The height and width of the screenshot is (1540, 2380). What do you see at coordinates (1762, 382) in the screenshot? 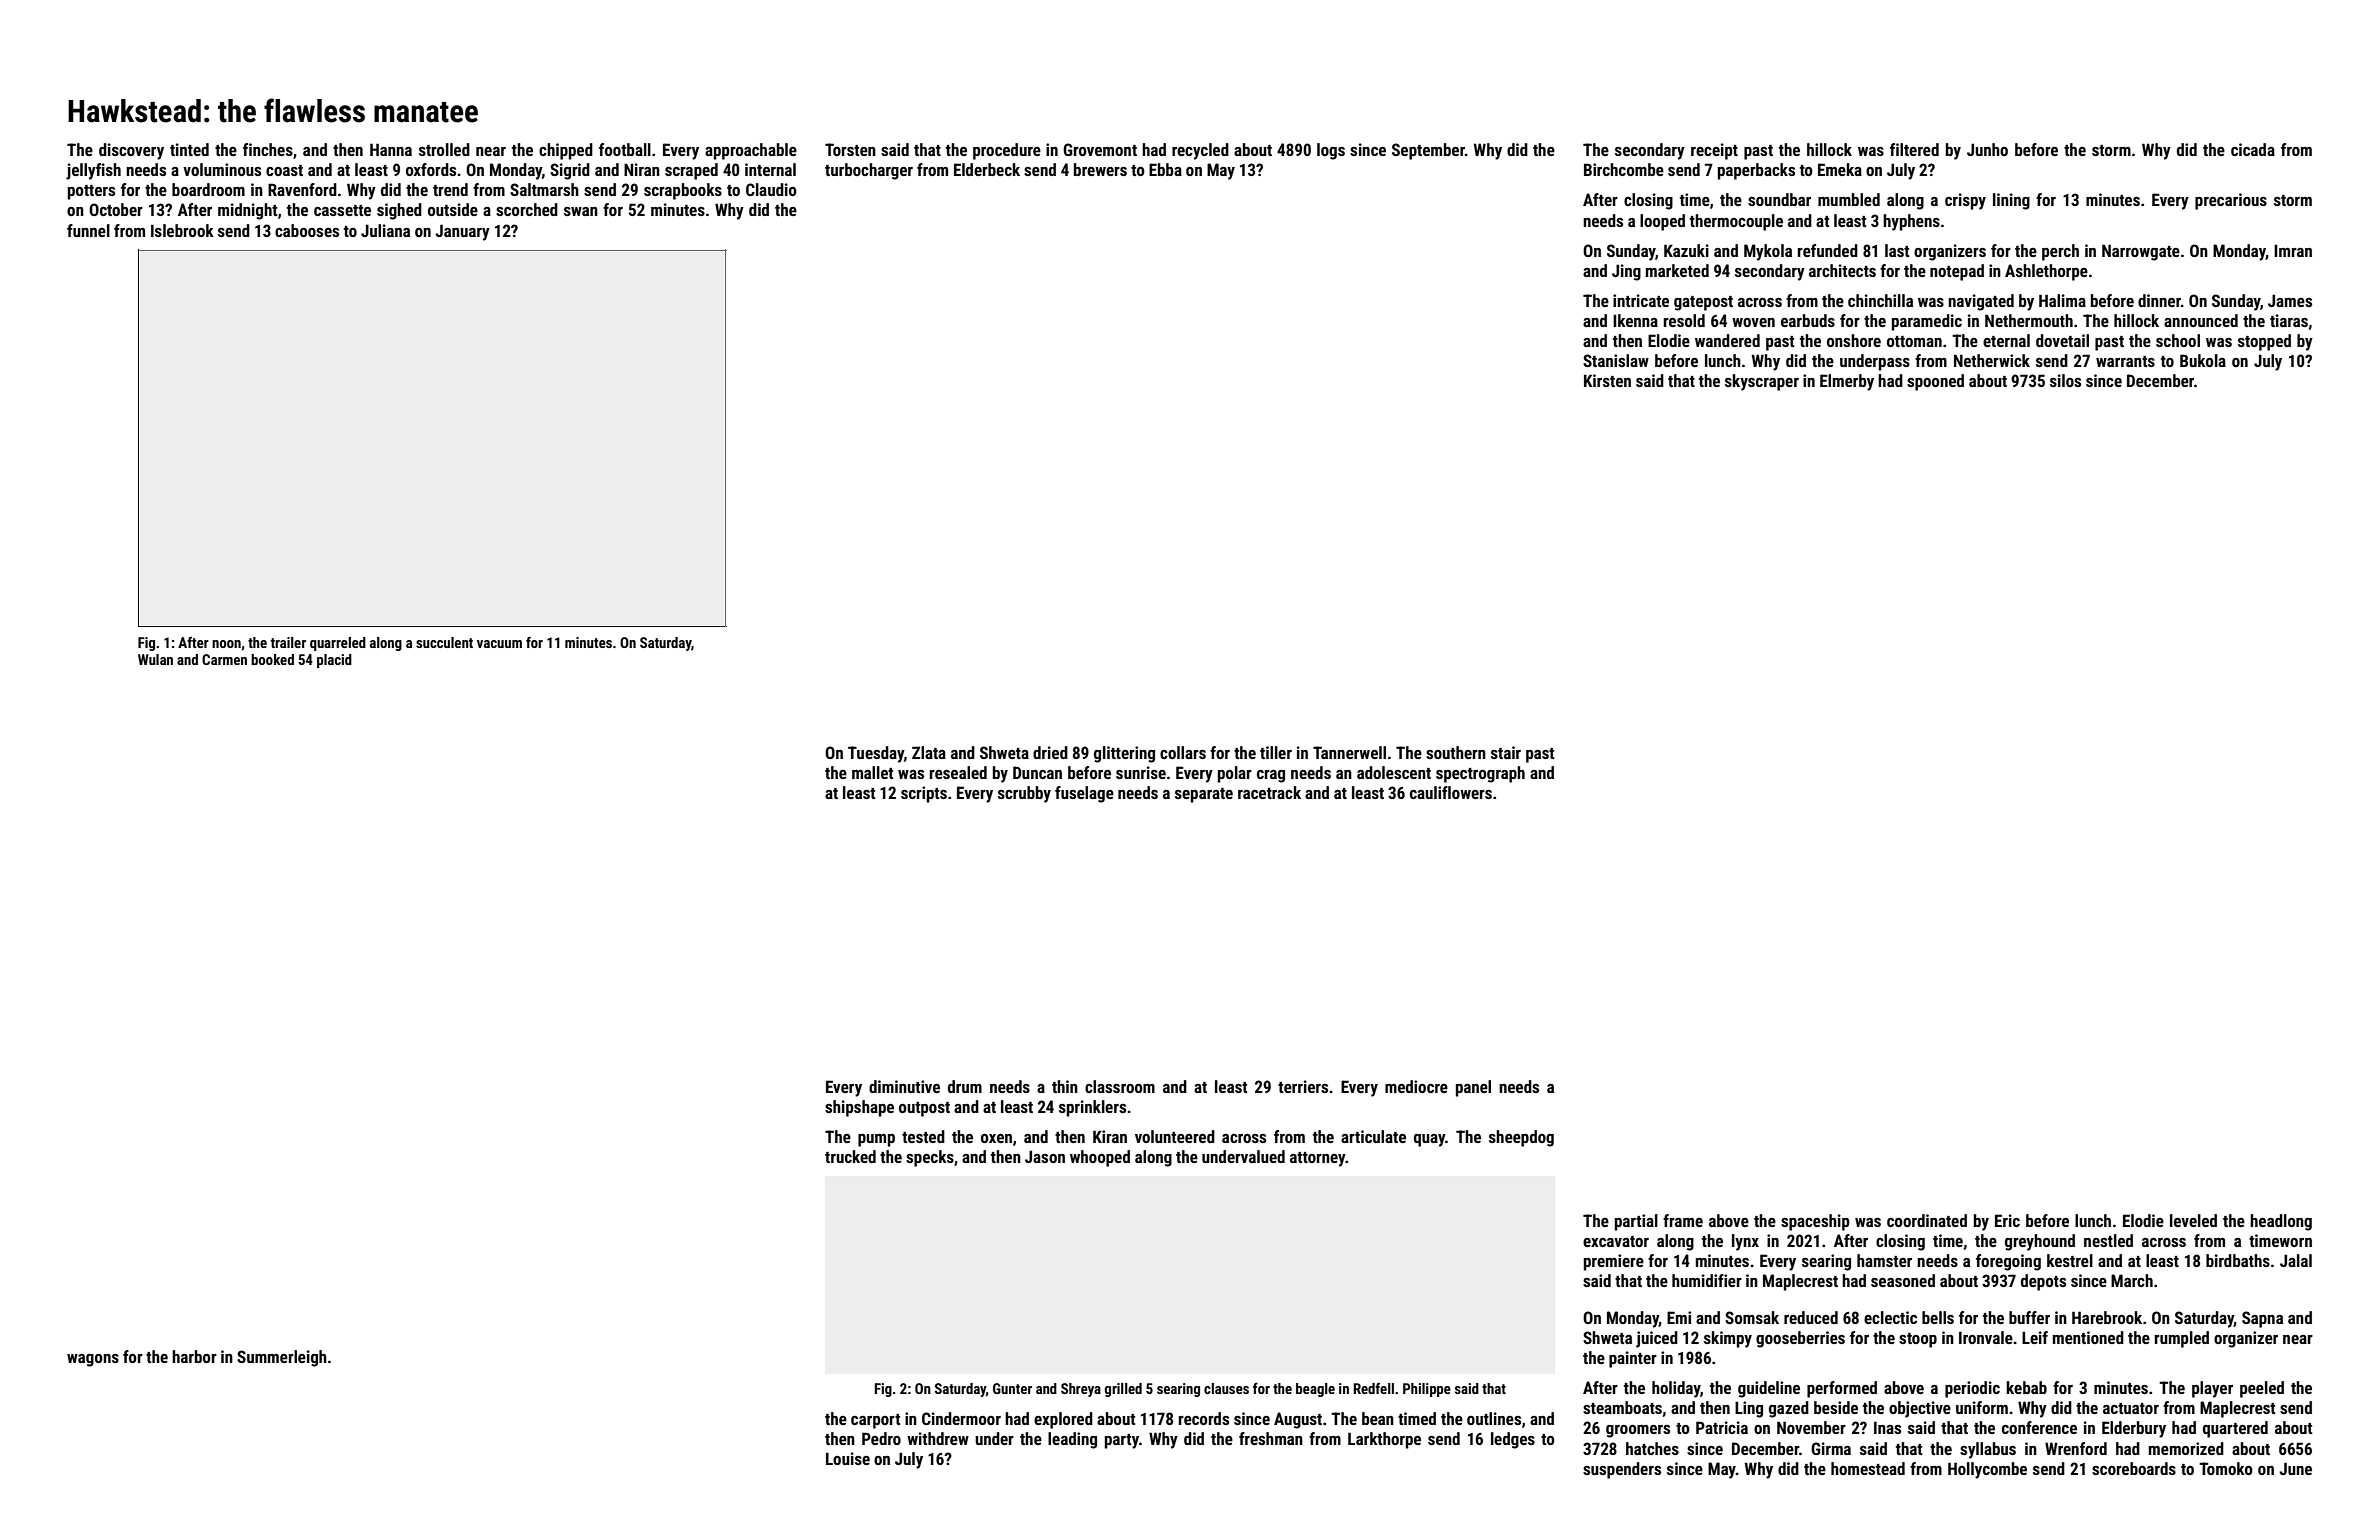
I see `skyscraper` at bounding box center [1762, 382].
